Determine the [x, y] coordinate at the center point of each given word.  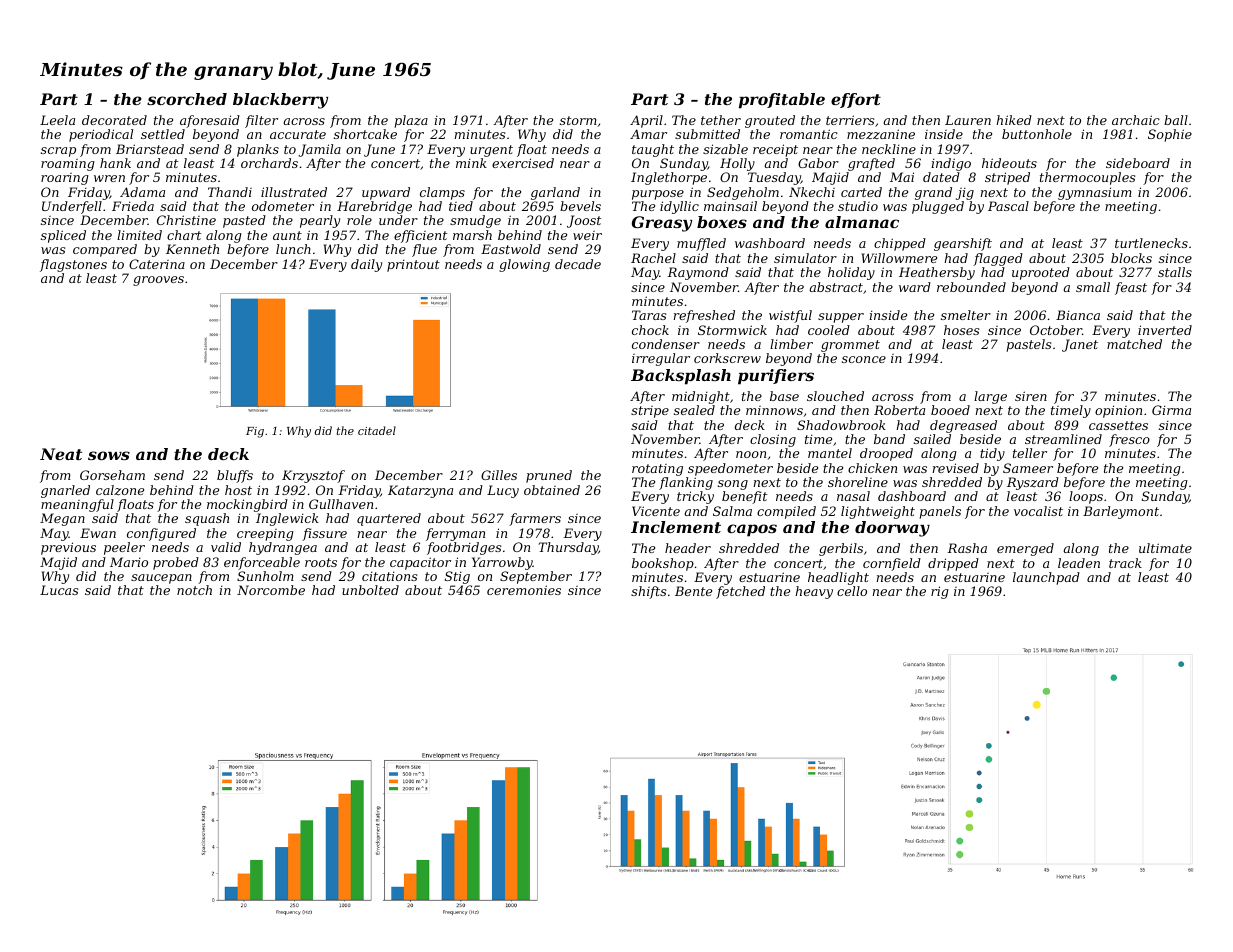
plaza [411, 121]
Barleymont [1121, 512]
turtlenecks [1151, 243]
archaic [1136, 120]
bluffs [235, 476]
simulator [805, 258]
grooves [158, 281]
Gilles [499, 475]
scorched [187, 99]
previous [68, 548]
